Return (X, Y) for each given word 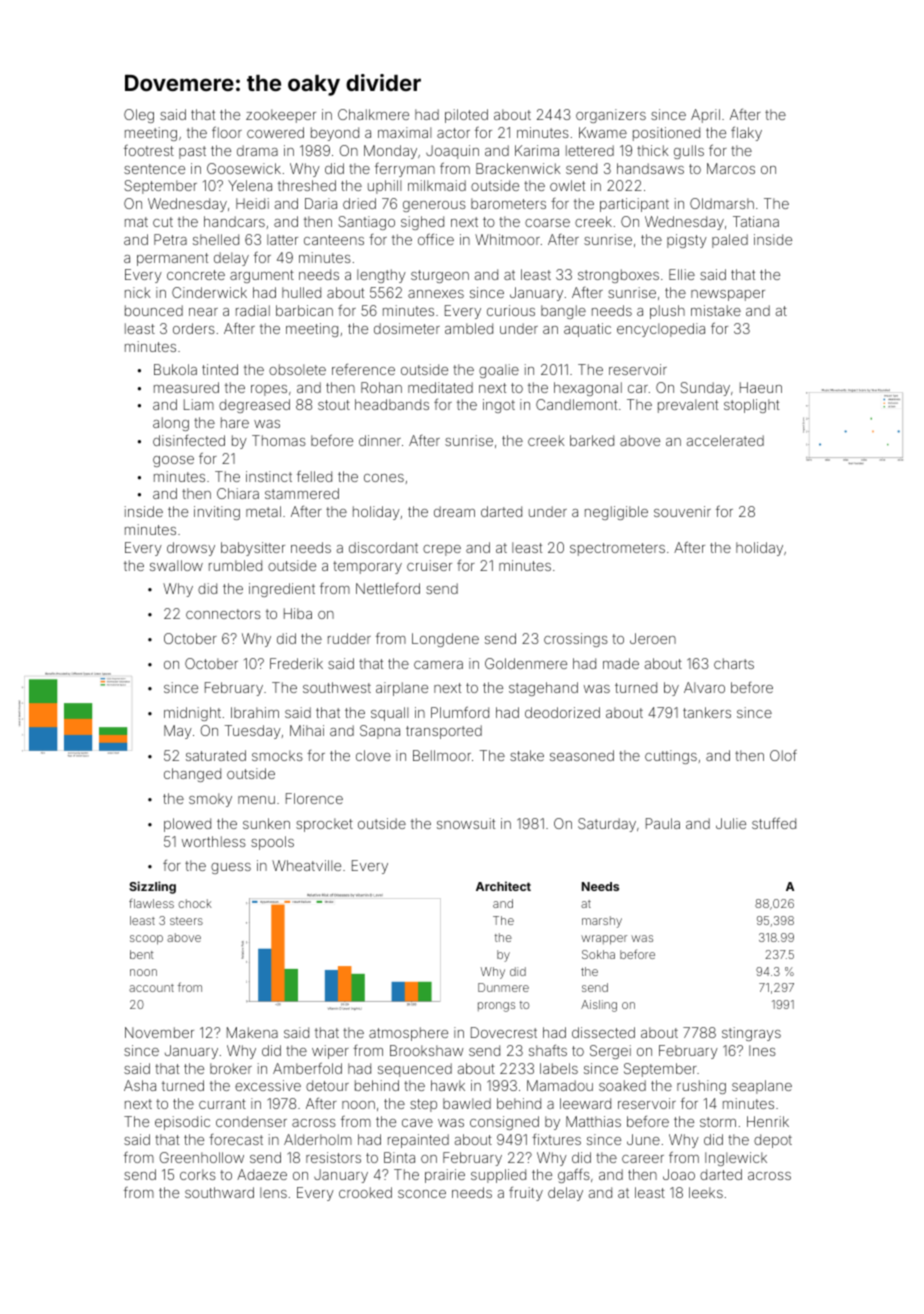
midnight (192, 714)
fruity (526, 1193)
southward (219, 1192)
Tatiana (756, 221)
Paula (663, 823)
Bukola (175, 369)
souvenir (682, 511)
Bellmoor (442, 755)
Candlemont (576, 404)
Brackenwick (518, 168)
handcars (234, 221)
